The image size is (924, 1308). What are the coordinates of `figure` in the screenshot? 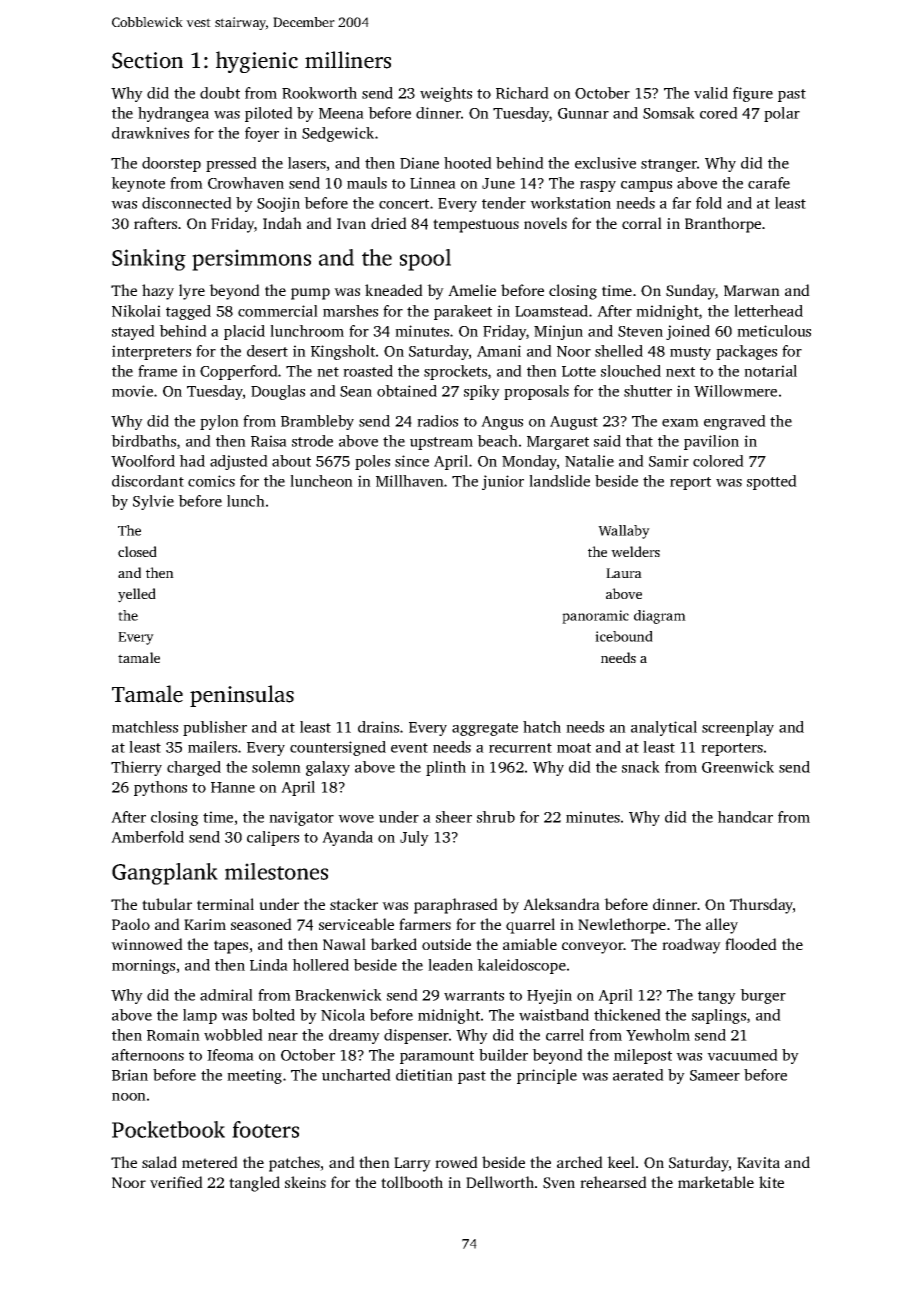 It's located at (753, 94).
